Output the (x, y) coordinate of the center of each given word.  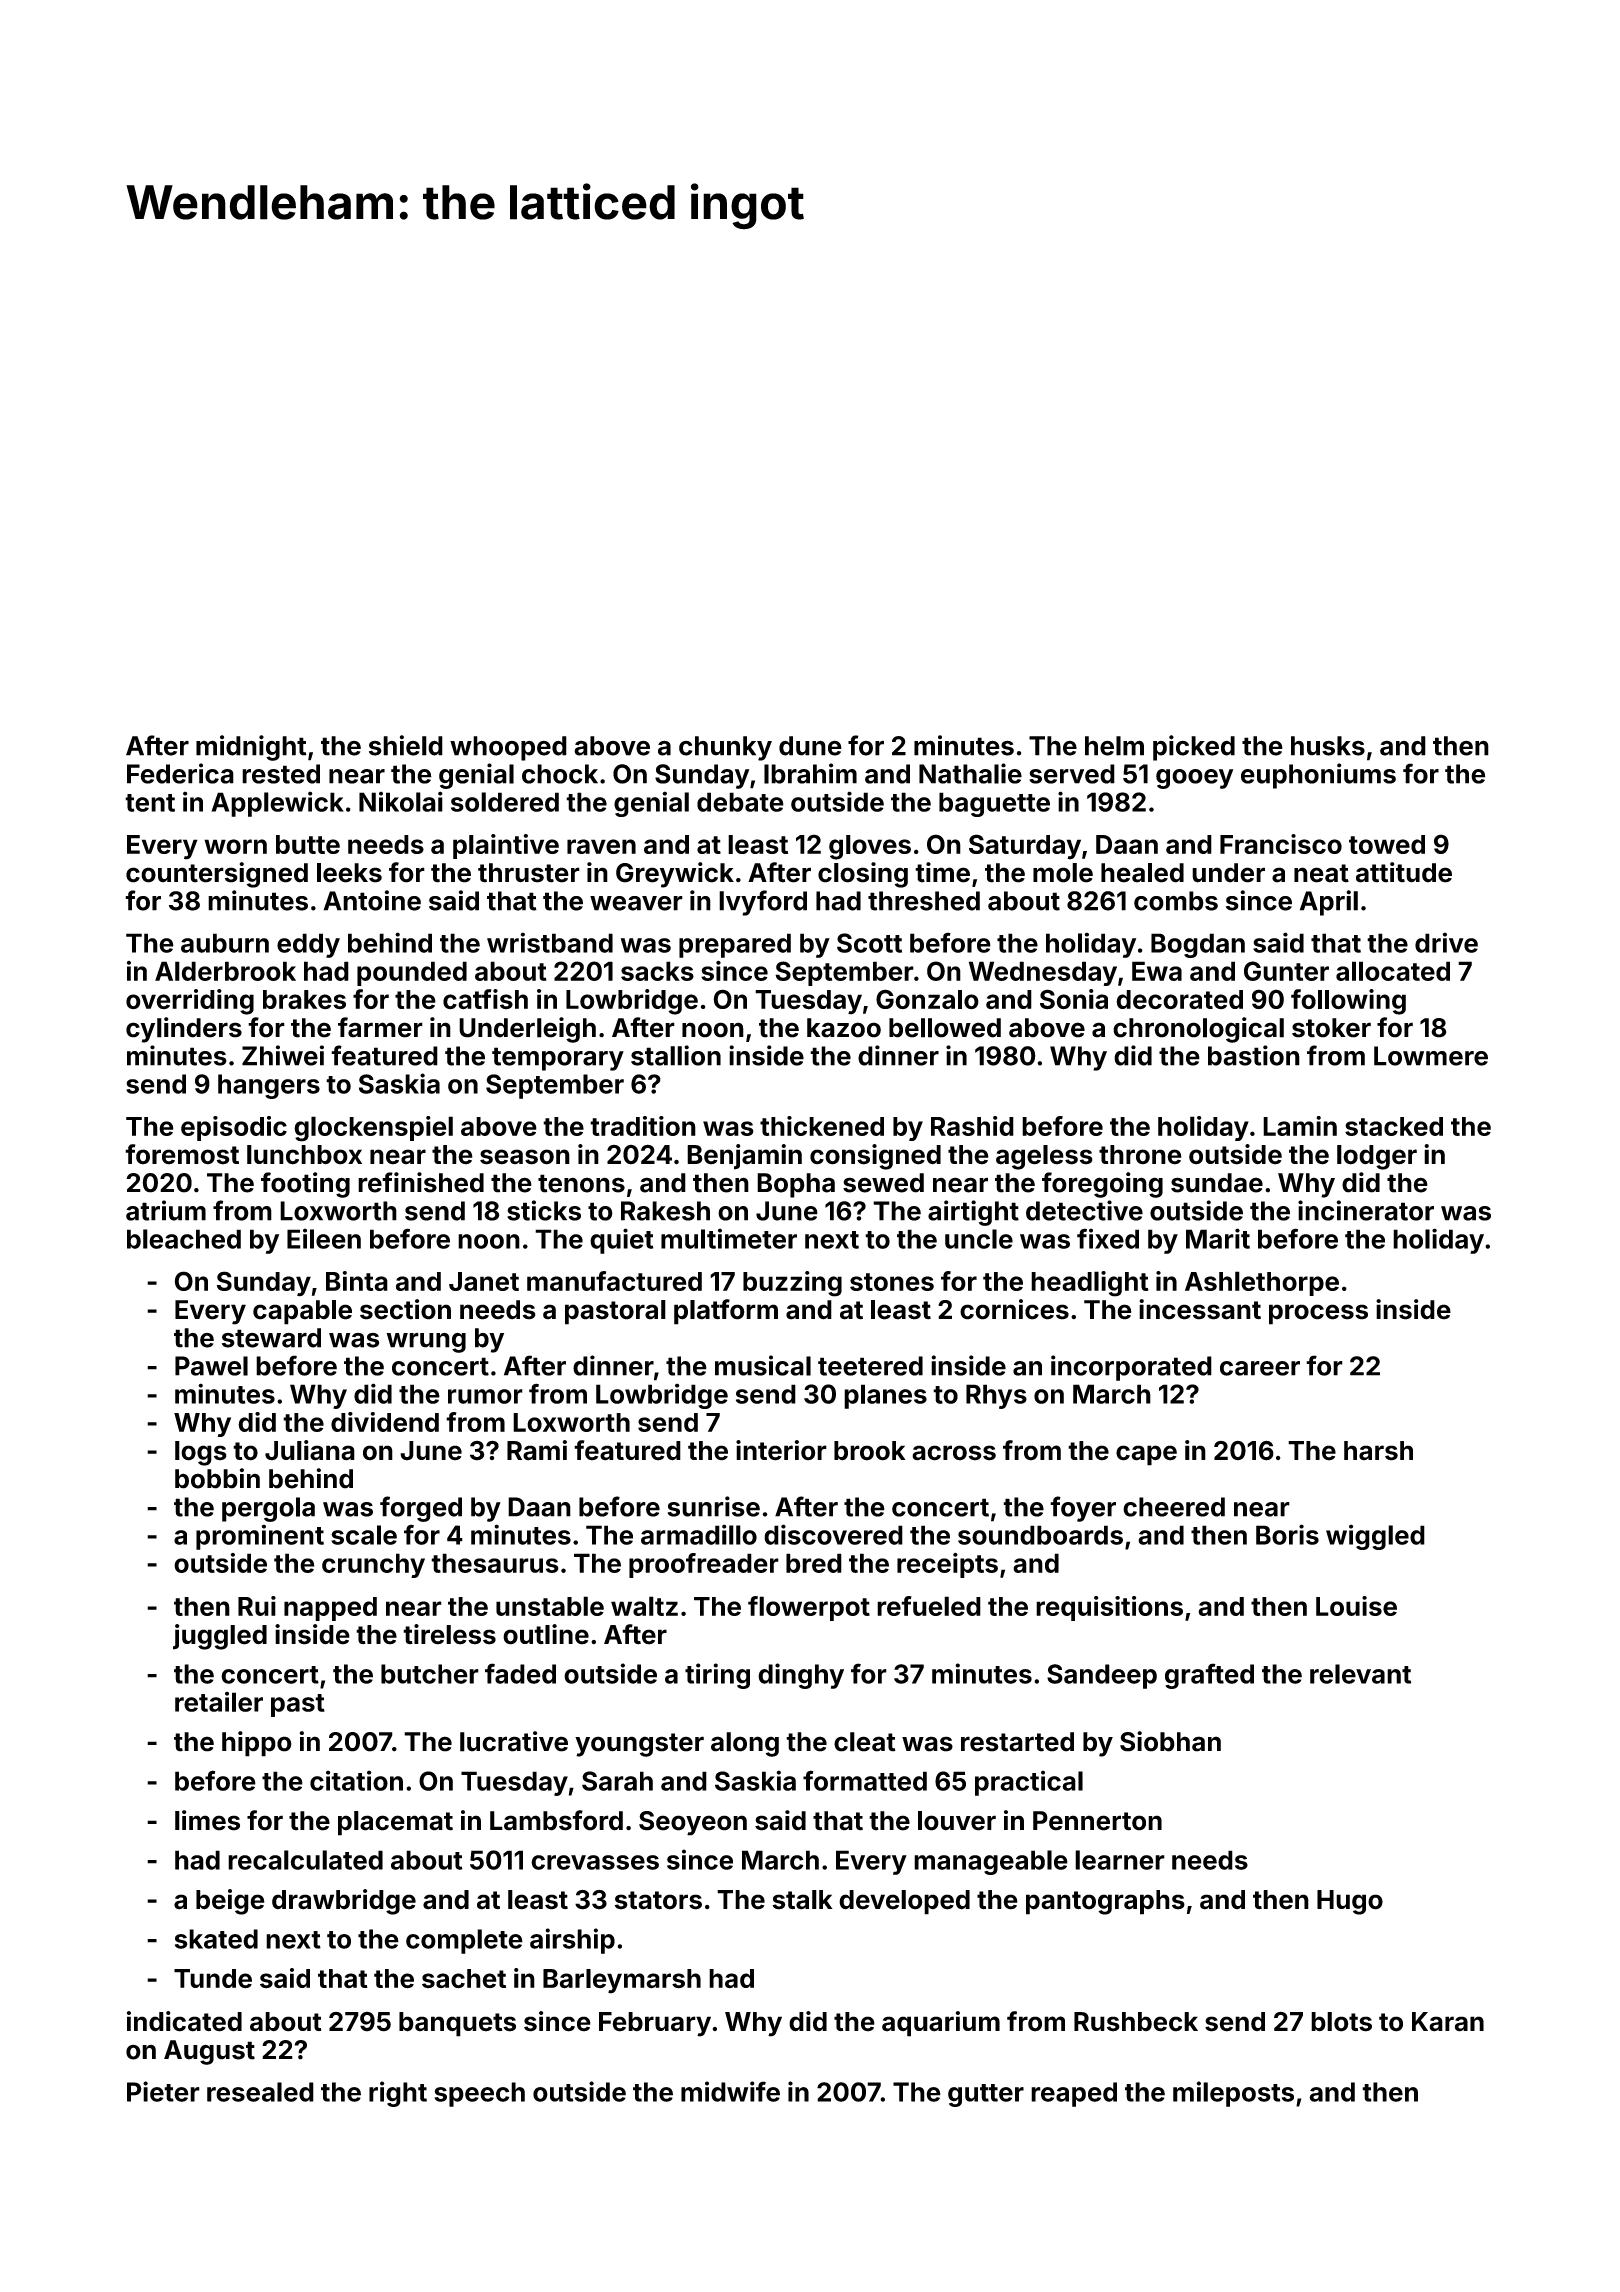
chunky (725, 748)
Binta (357, 1281)
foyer (1083, 1509)
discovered (833, 1534)
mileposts (1233, 2094)
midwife (730, 2091)
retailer (219, 1702)
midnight (251, 748)
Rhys (996, 1396)
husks (1328, 746)
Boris (1287, 1534)
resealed (260, 2092)
